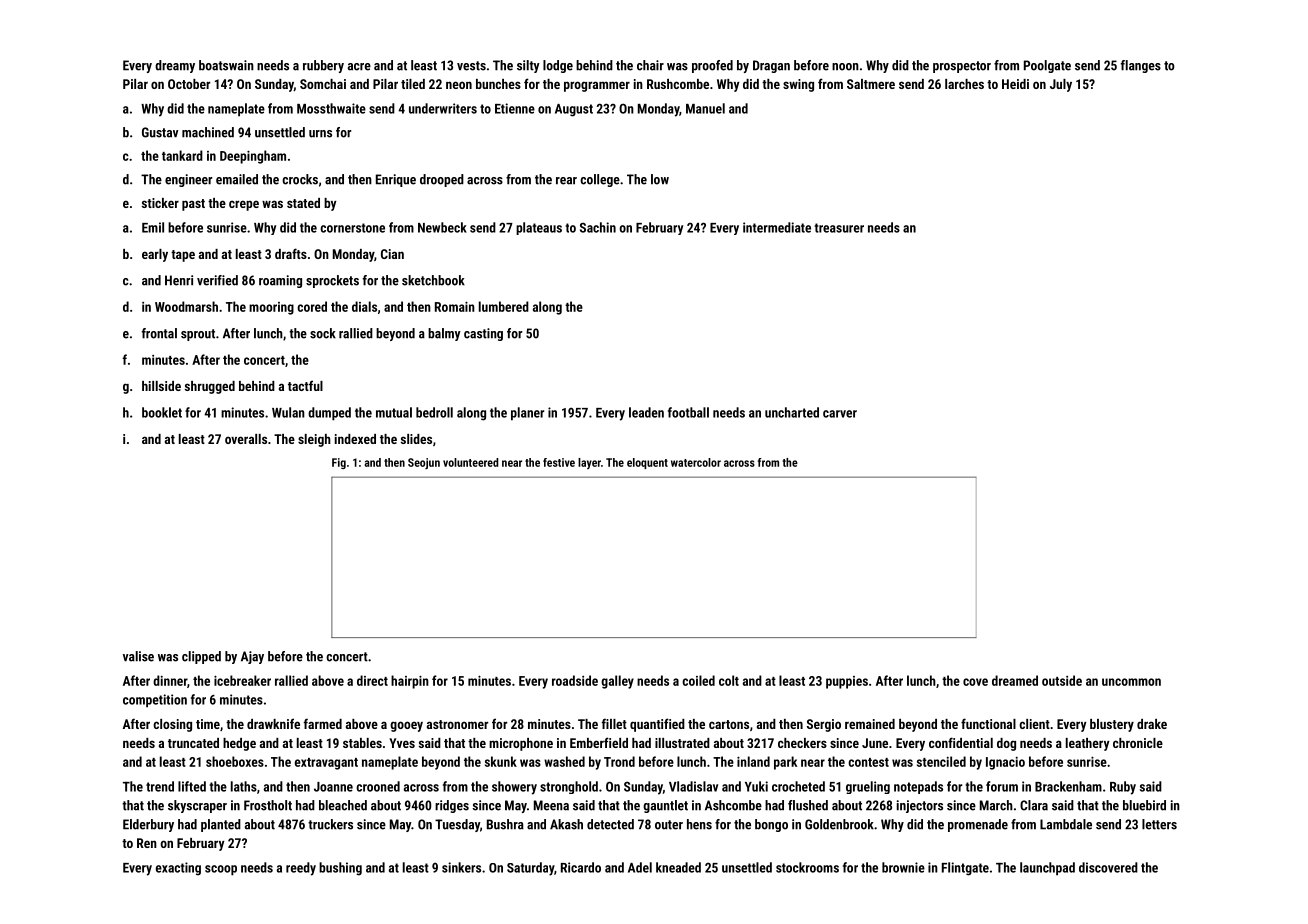 This document has height=924, width=1308. I want to click on Seojun, so click(424, 463).
